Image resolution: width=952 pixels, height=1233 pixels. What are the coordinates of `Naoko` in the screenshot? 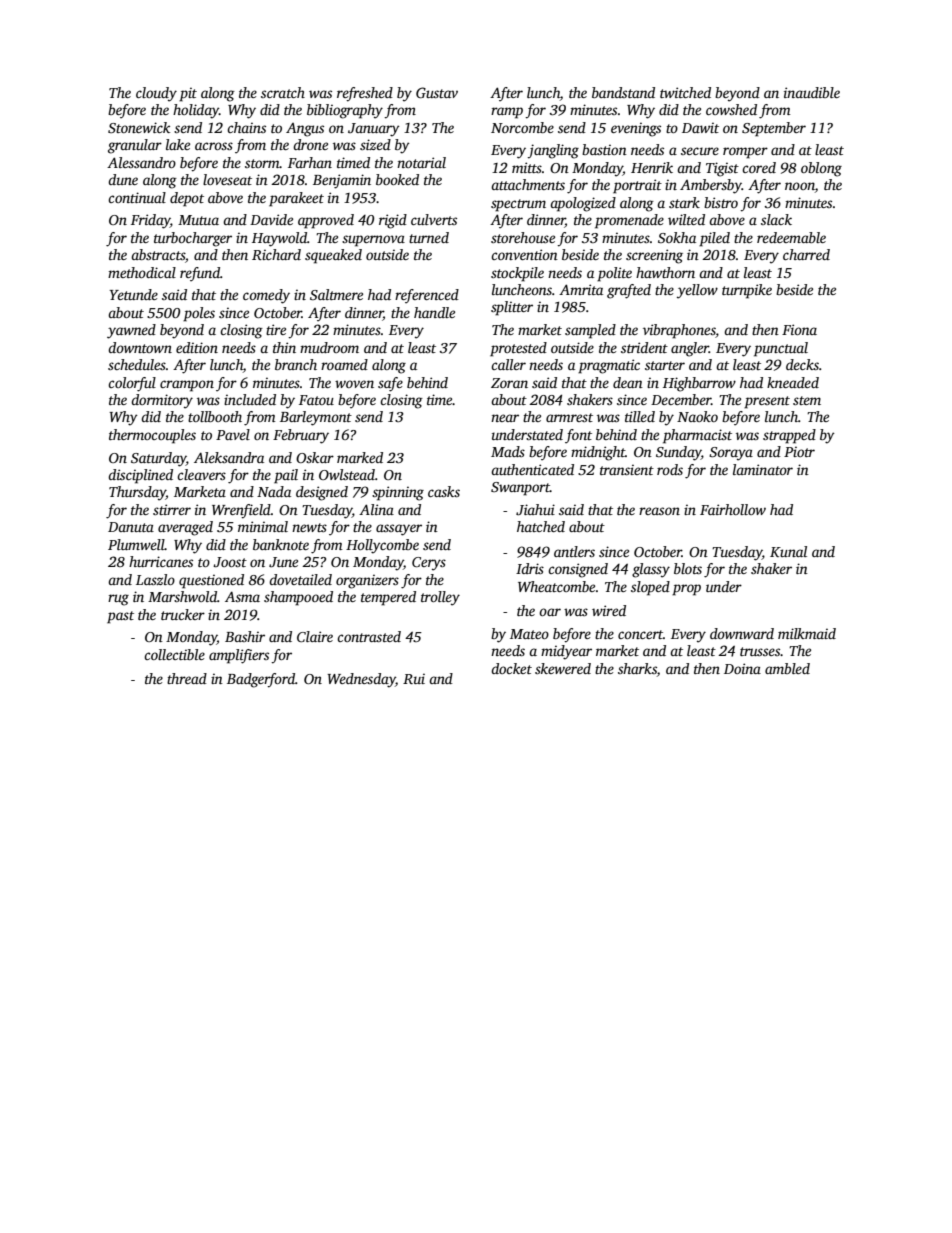 It's located at (697, 416).
